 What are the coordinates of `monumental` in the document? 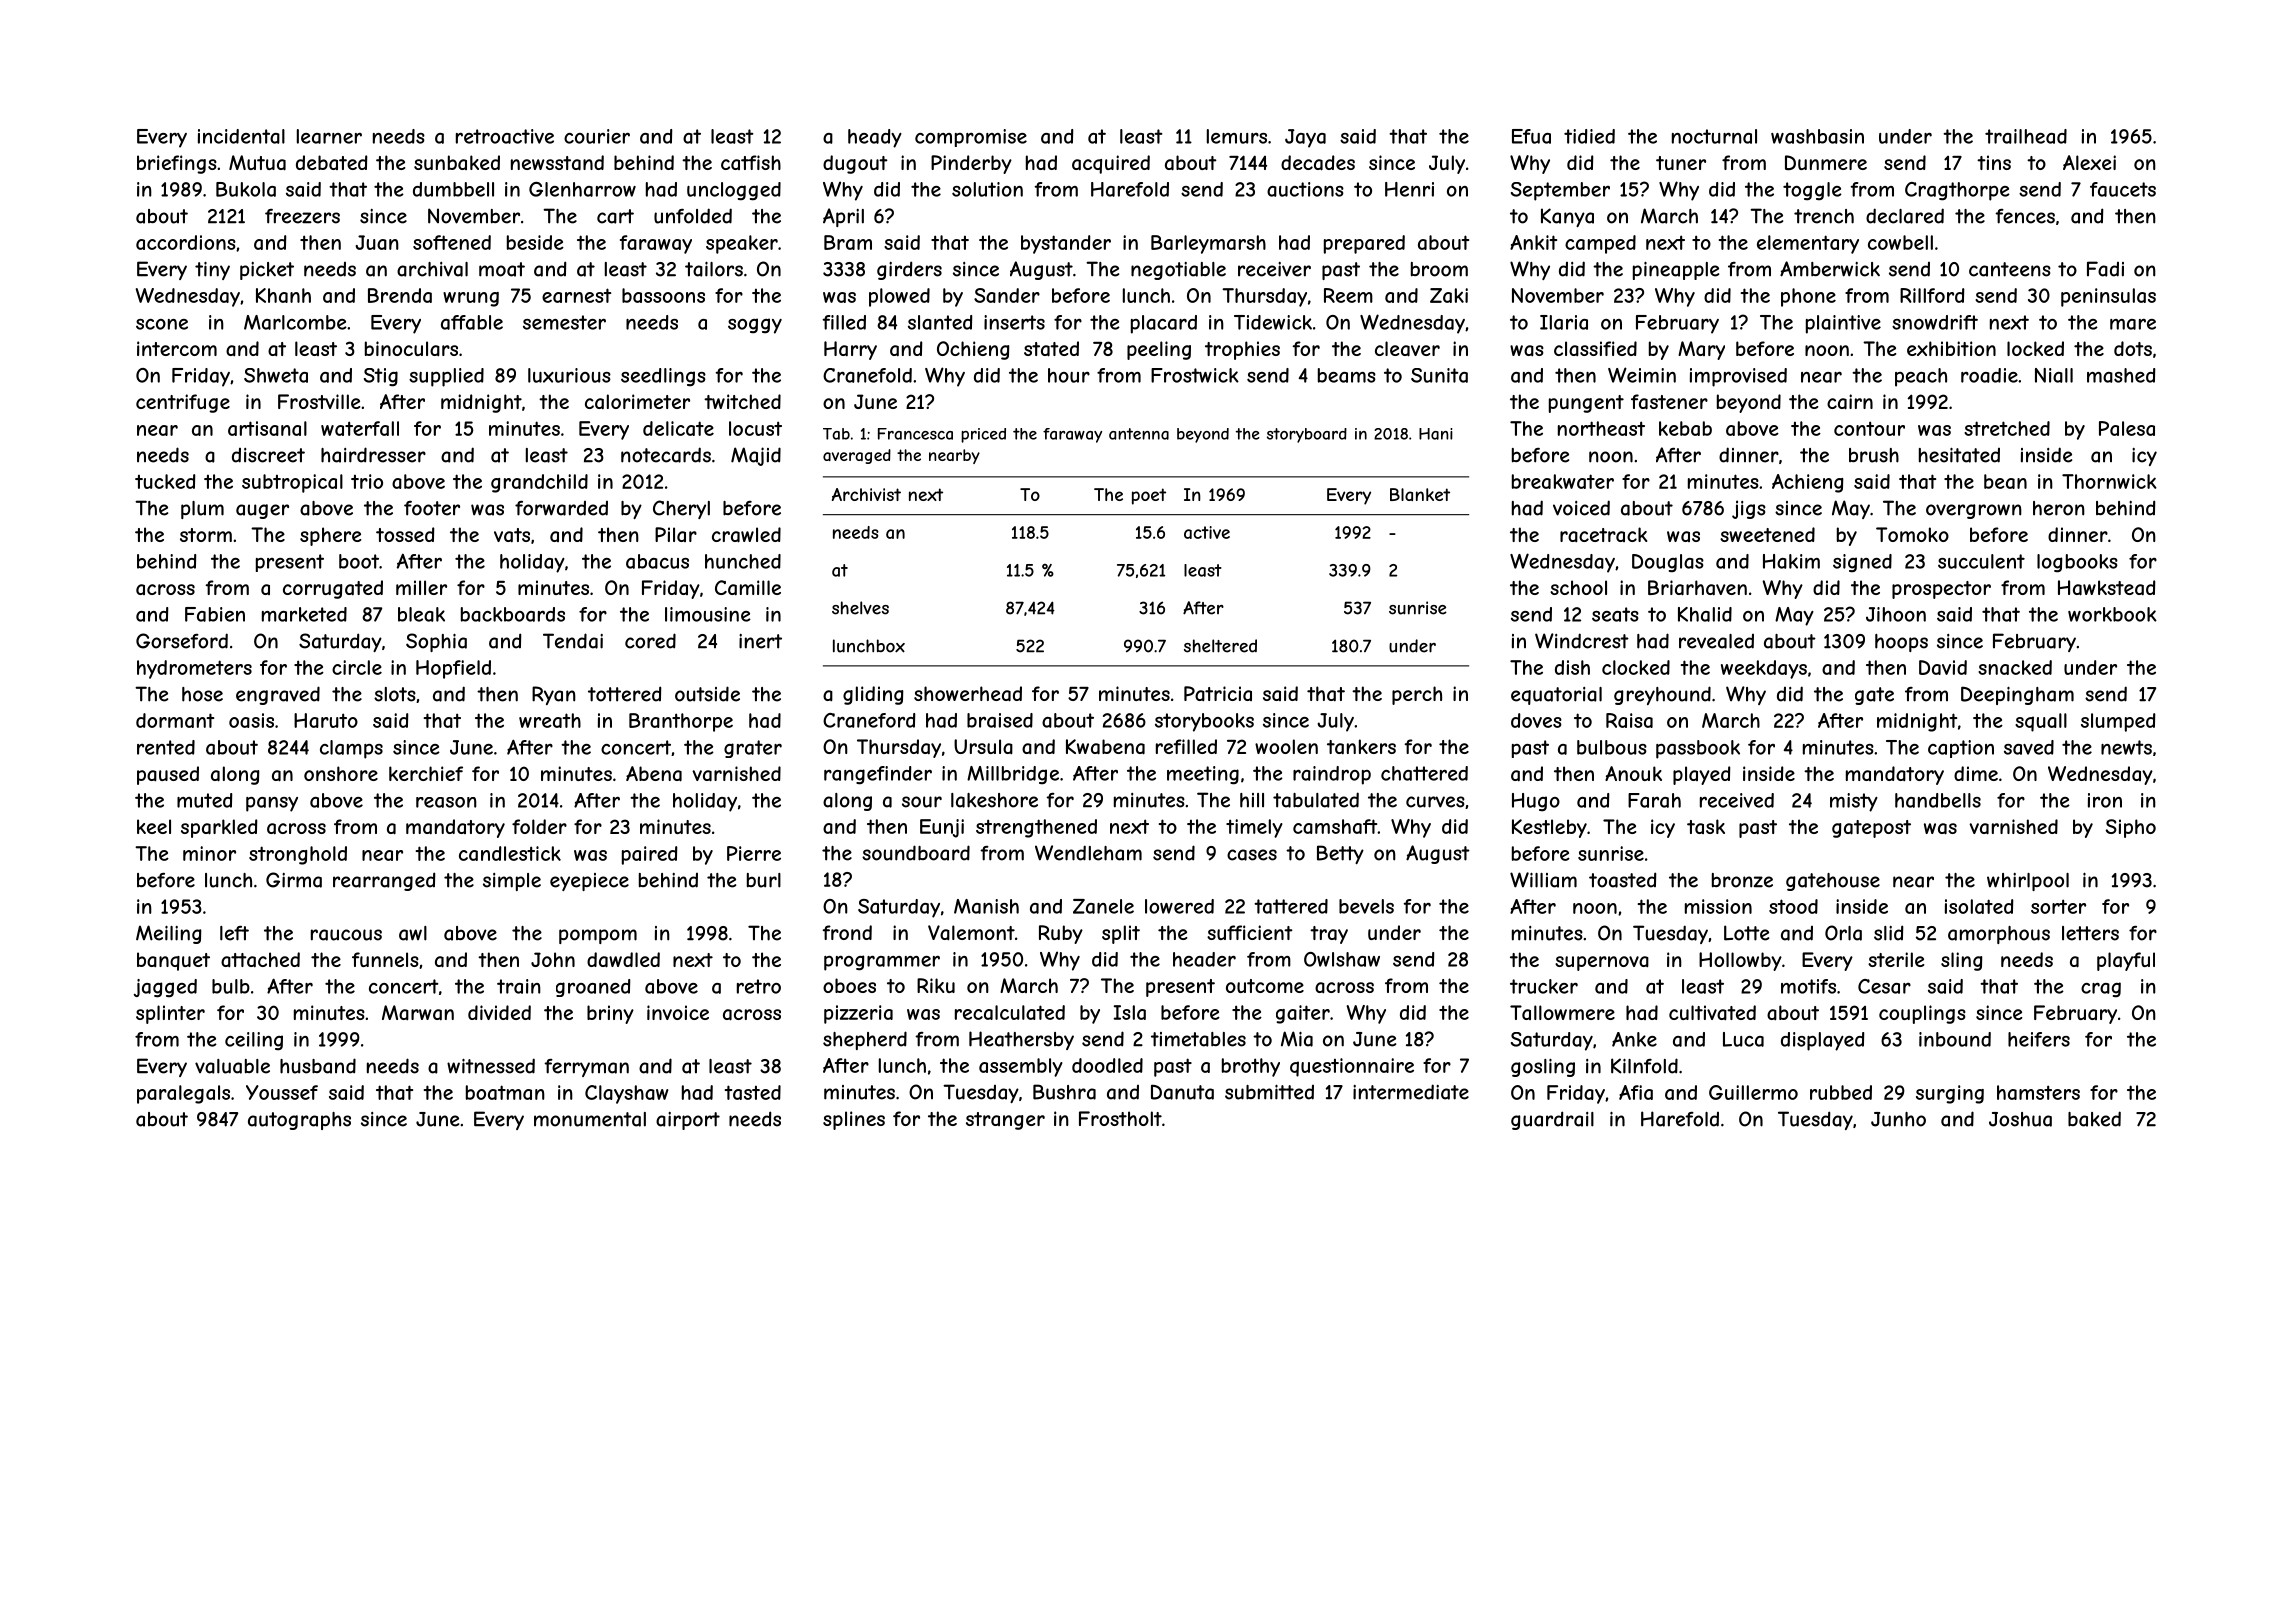 It's located at (590, 1119).
